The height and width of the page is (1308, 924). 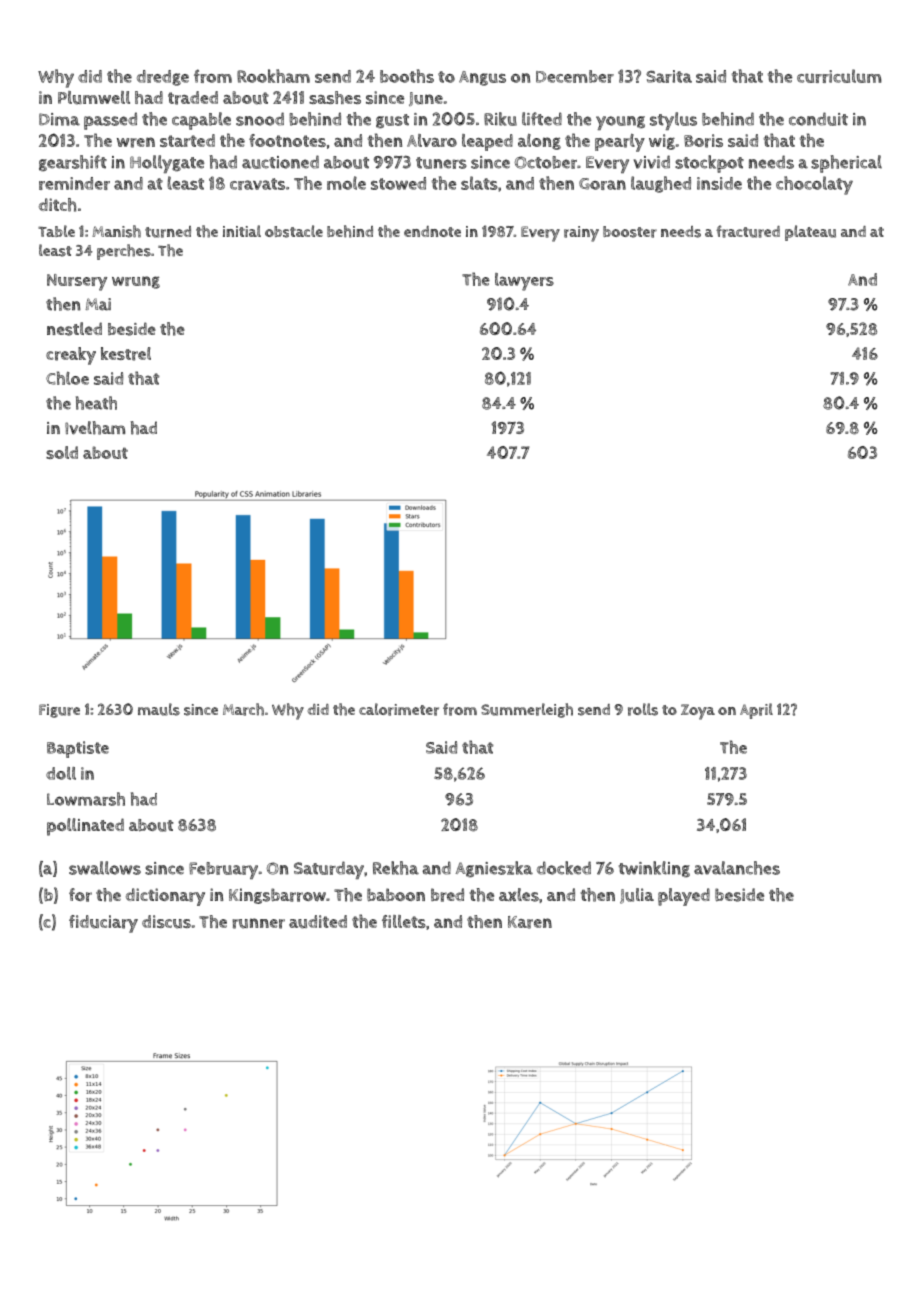 I want to click on kestrel, so click(x=126, y=354).
